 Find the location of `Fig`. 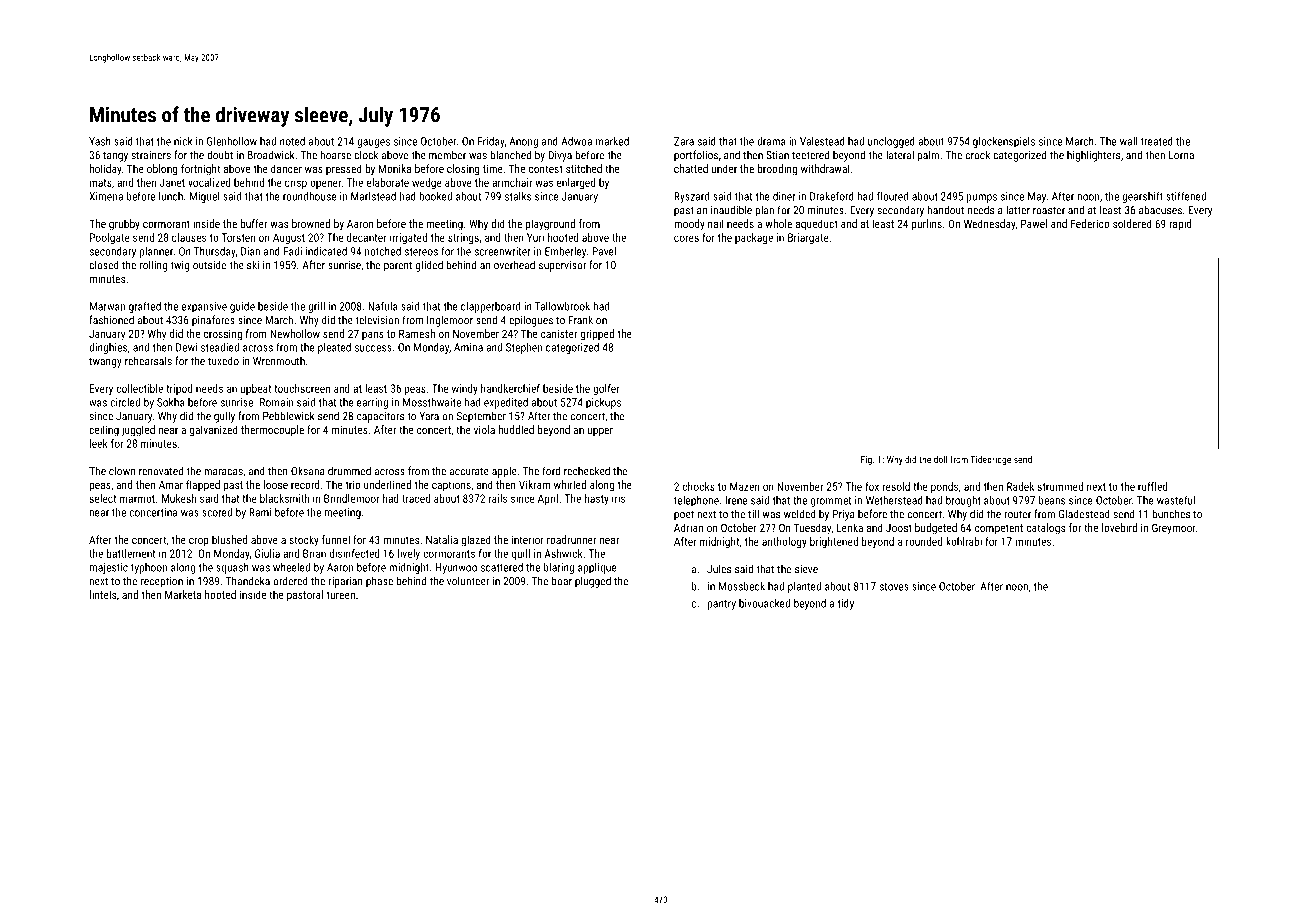

Fig is located at coordinates (866, 460).
